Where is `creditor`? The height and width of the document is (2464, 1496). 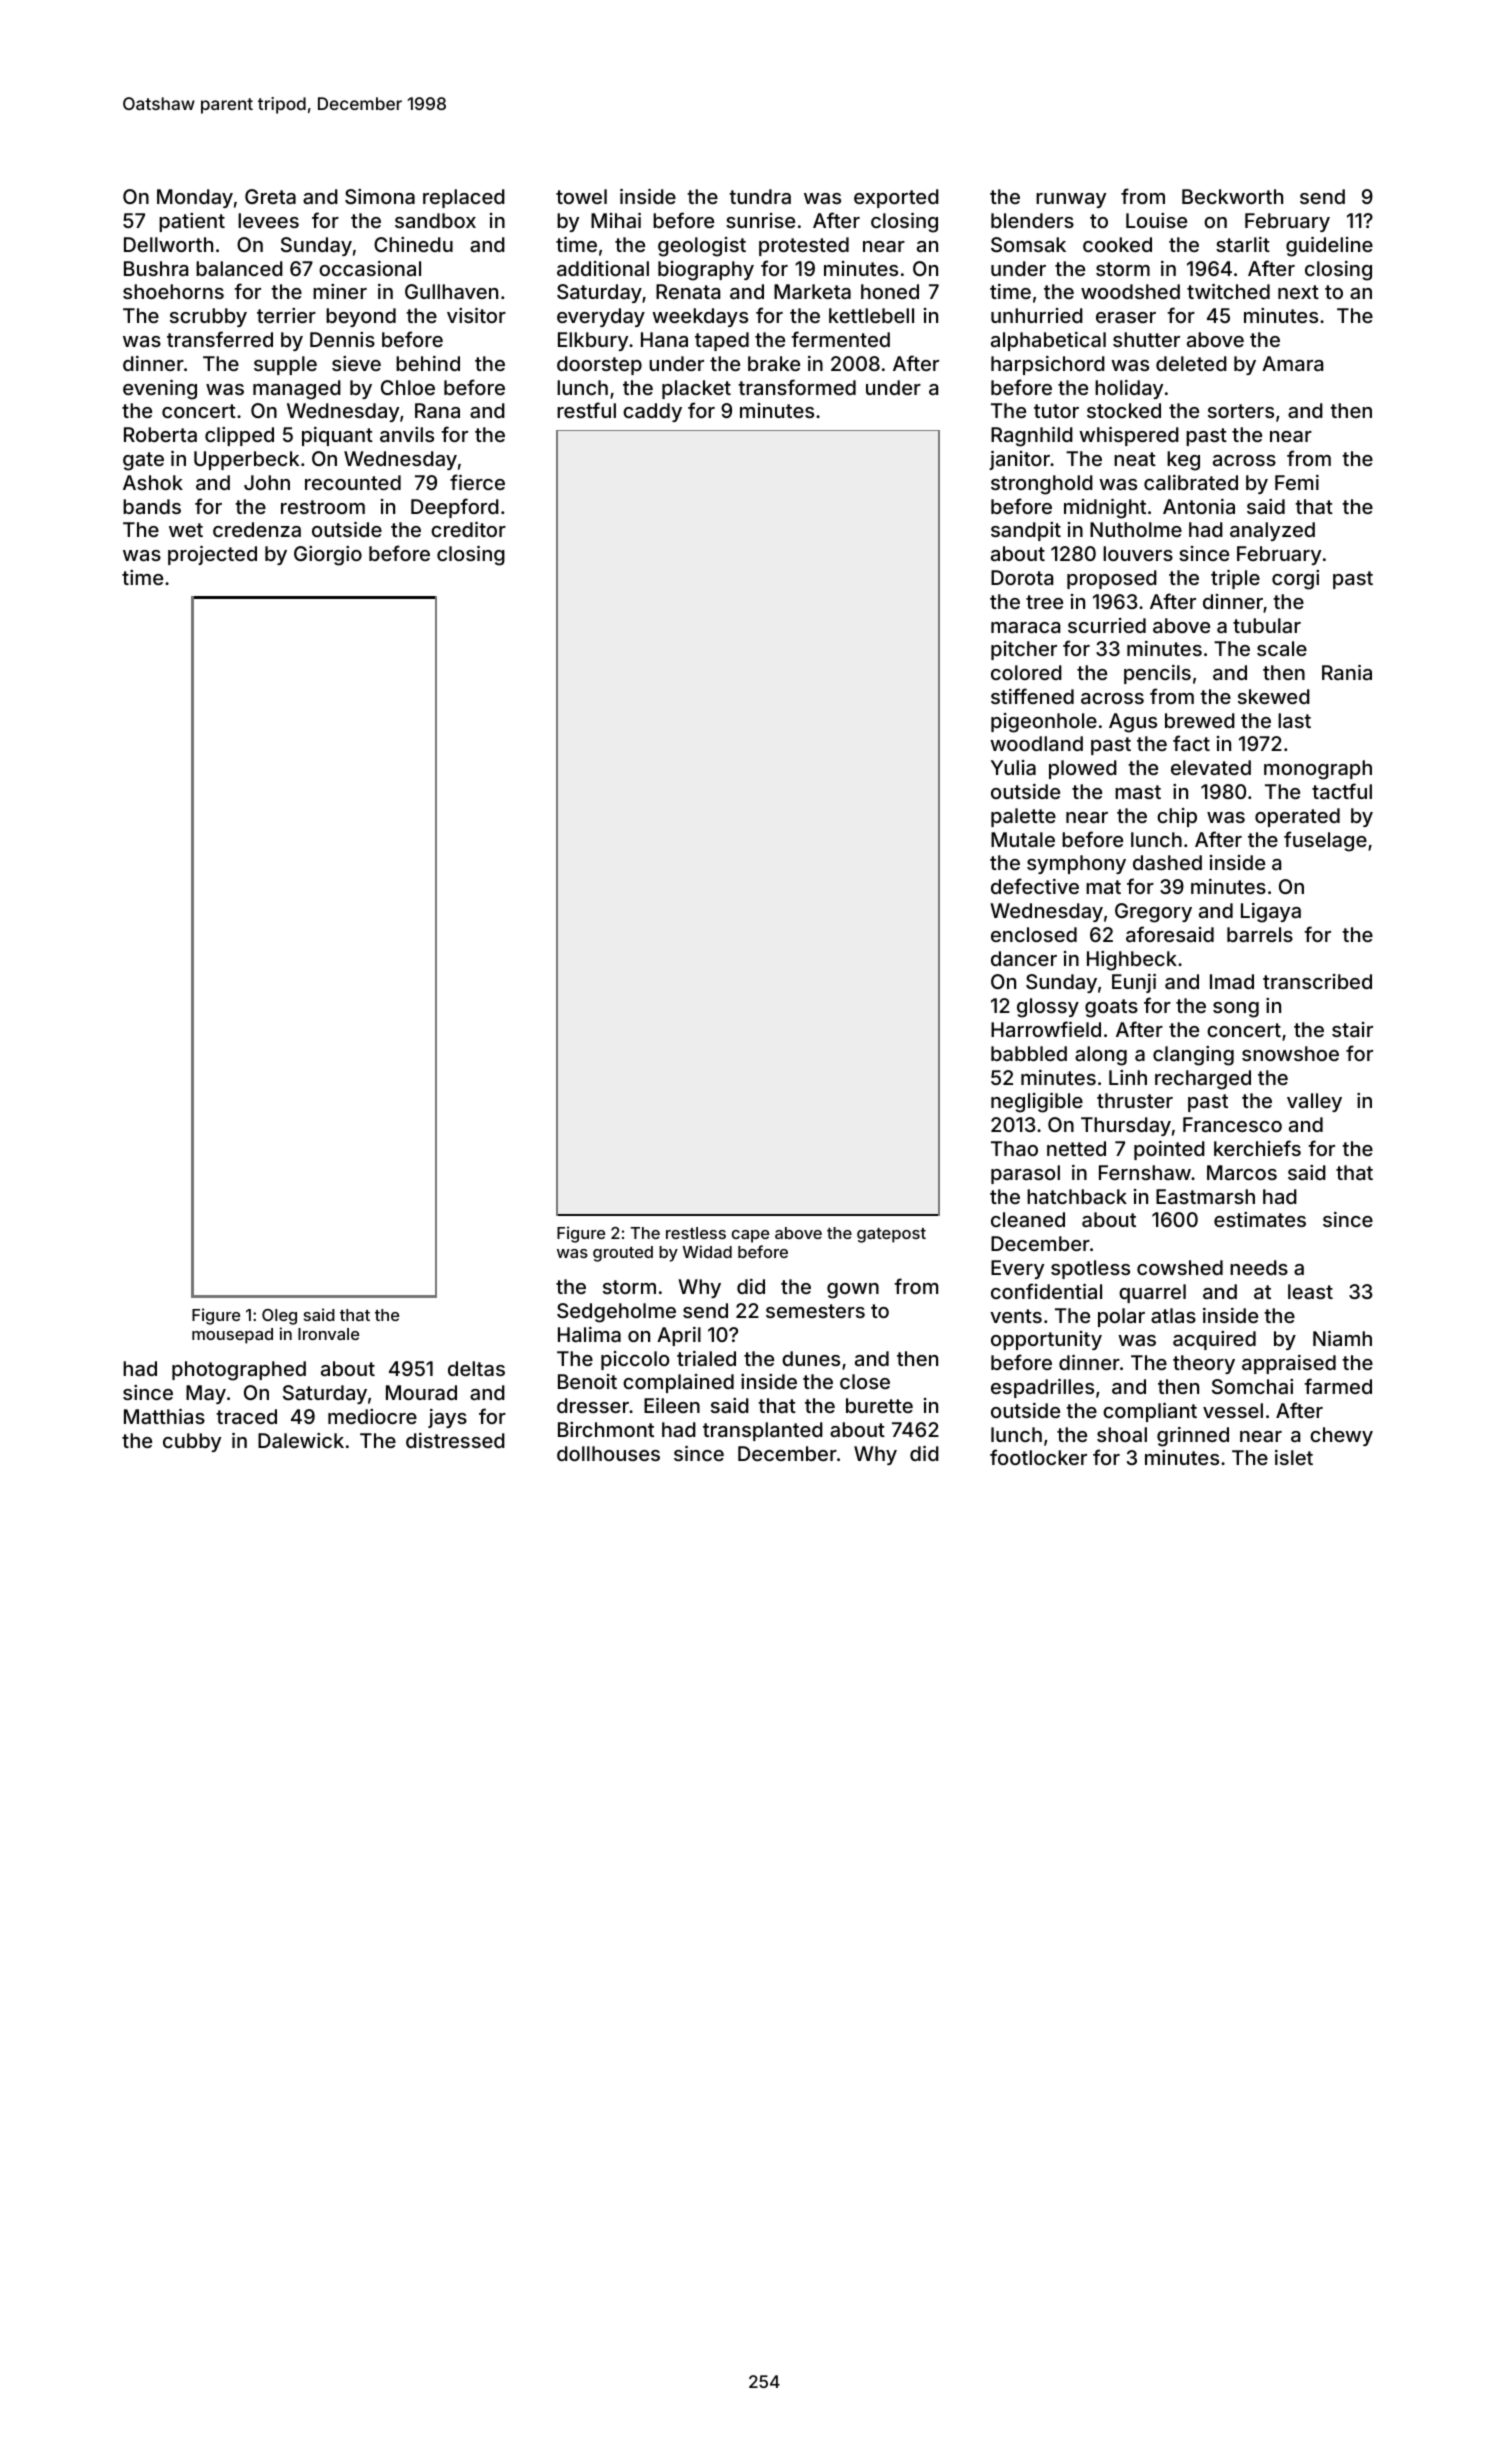 creditor is located at coordinates (468, 529).
